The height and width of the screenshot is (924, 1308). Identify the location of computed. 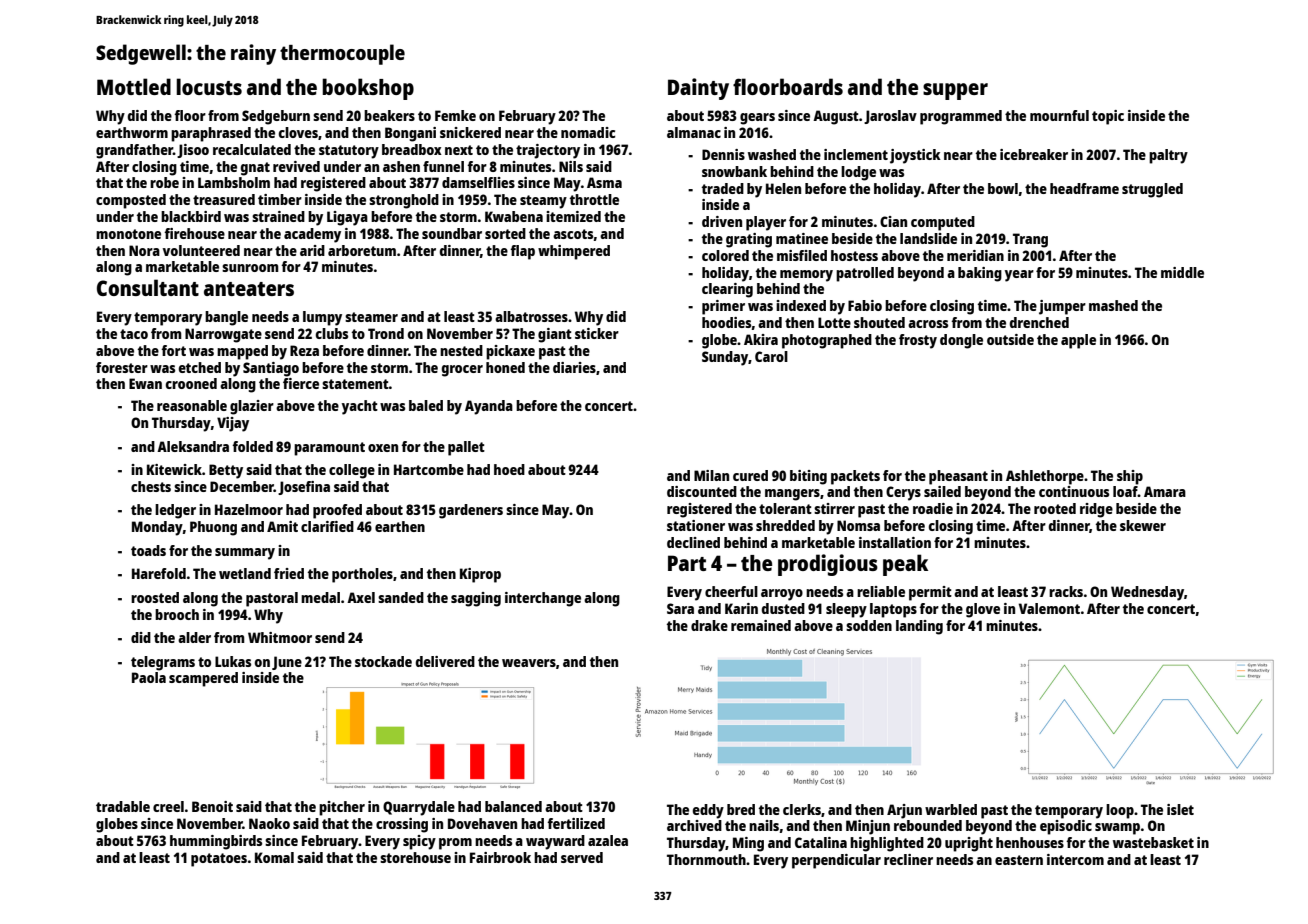
(943, 223).
